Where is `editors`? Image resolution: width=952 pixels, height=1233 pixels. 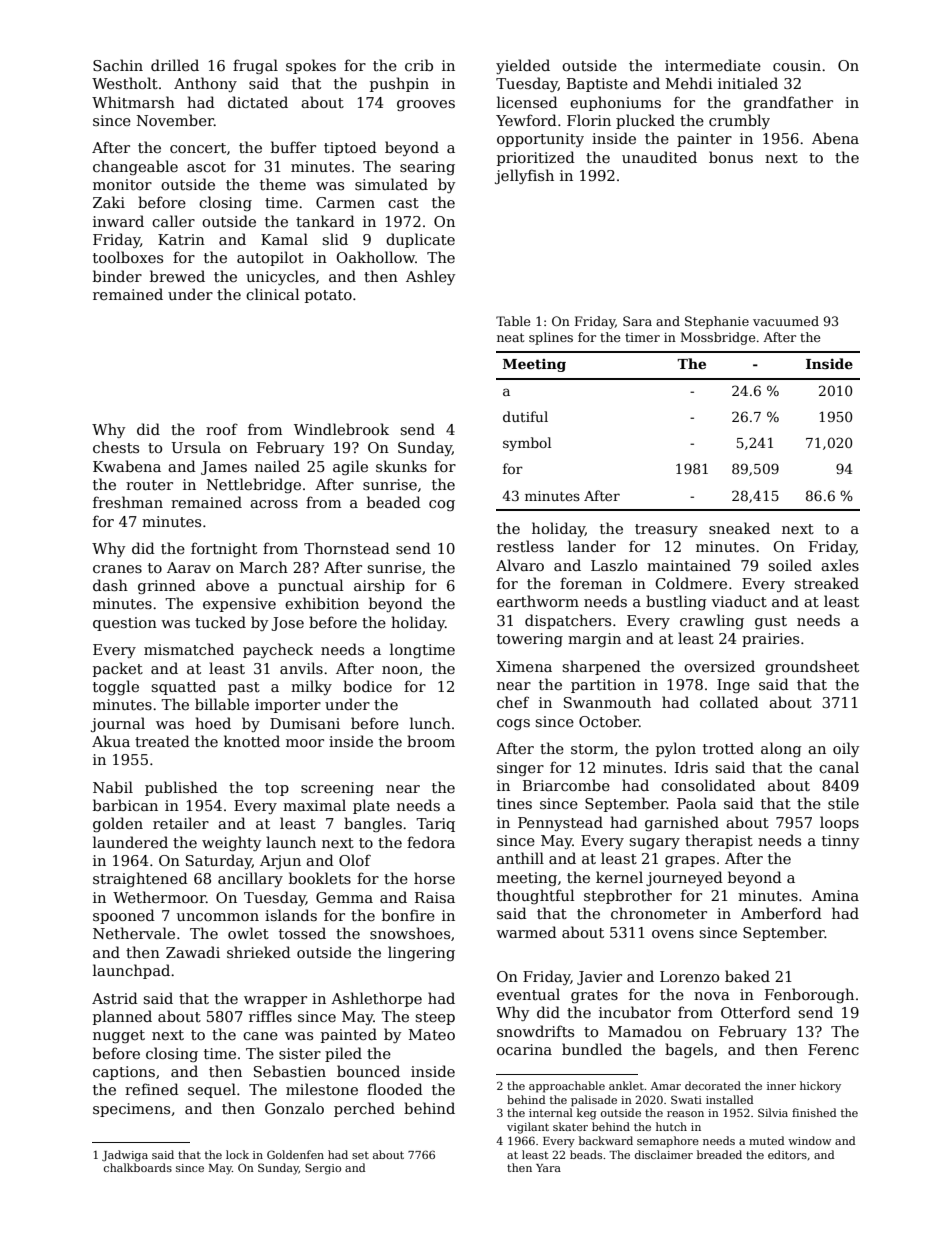 editors is located at coordinates (787, 1154).
